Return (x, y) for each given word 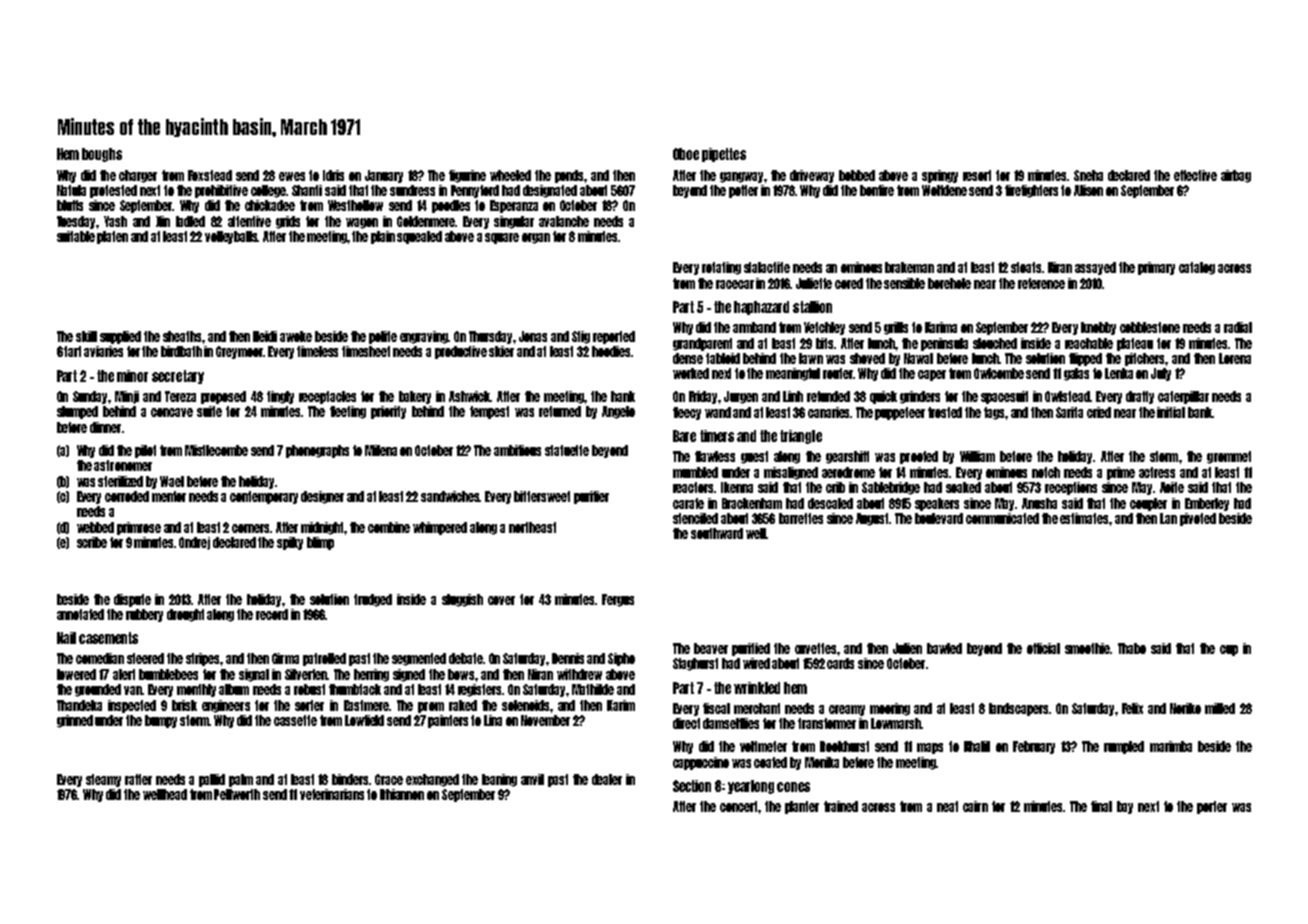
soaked (963, 487)
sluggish (462, 600)
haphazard (761, 308)
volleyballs (232, 237)
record (272, 614)
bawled (944, 648)
